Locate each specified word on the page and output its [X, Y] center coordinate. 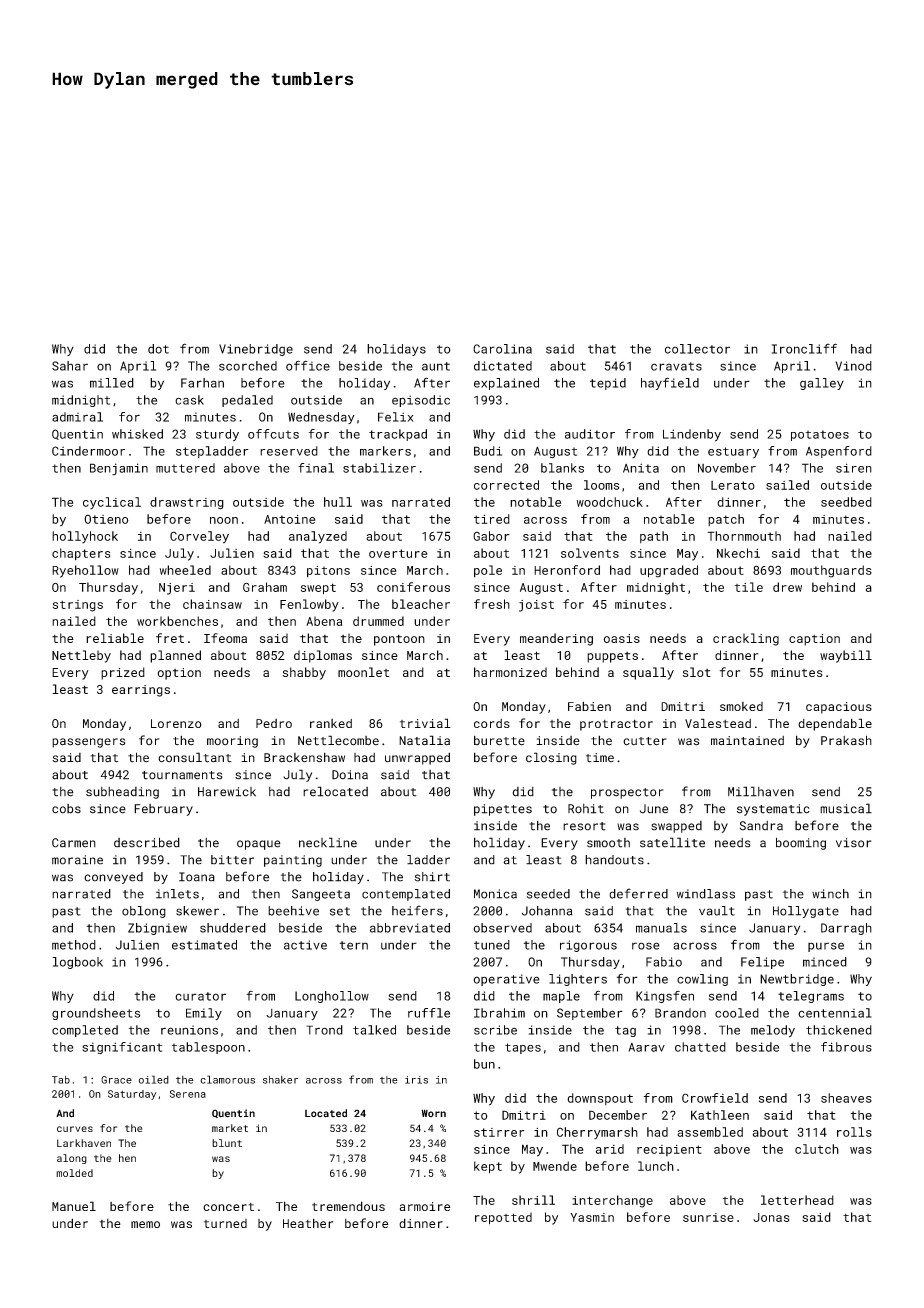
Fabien [589, 706]
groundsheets [96, 1014]
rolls [854, 1132]
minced [825, 962]
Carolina [502, 349]
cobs [66, 809]
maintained [747, 740]
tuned [492, 945]
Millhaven [761, 791]
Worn [433, 1113]
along [72, 1159]
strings [78, 606]
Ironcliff [804, 348]
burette [499, 740]
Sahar [70, 366]
